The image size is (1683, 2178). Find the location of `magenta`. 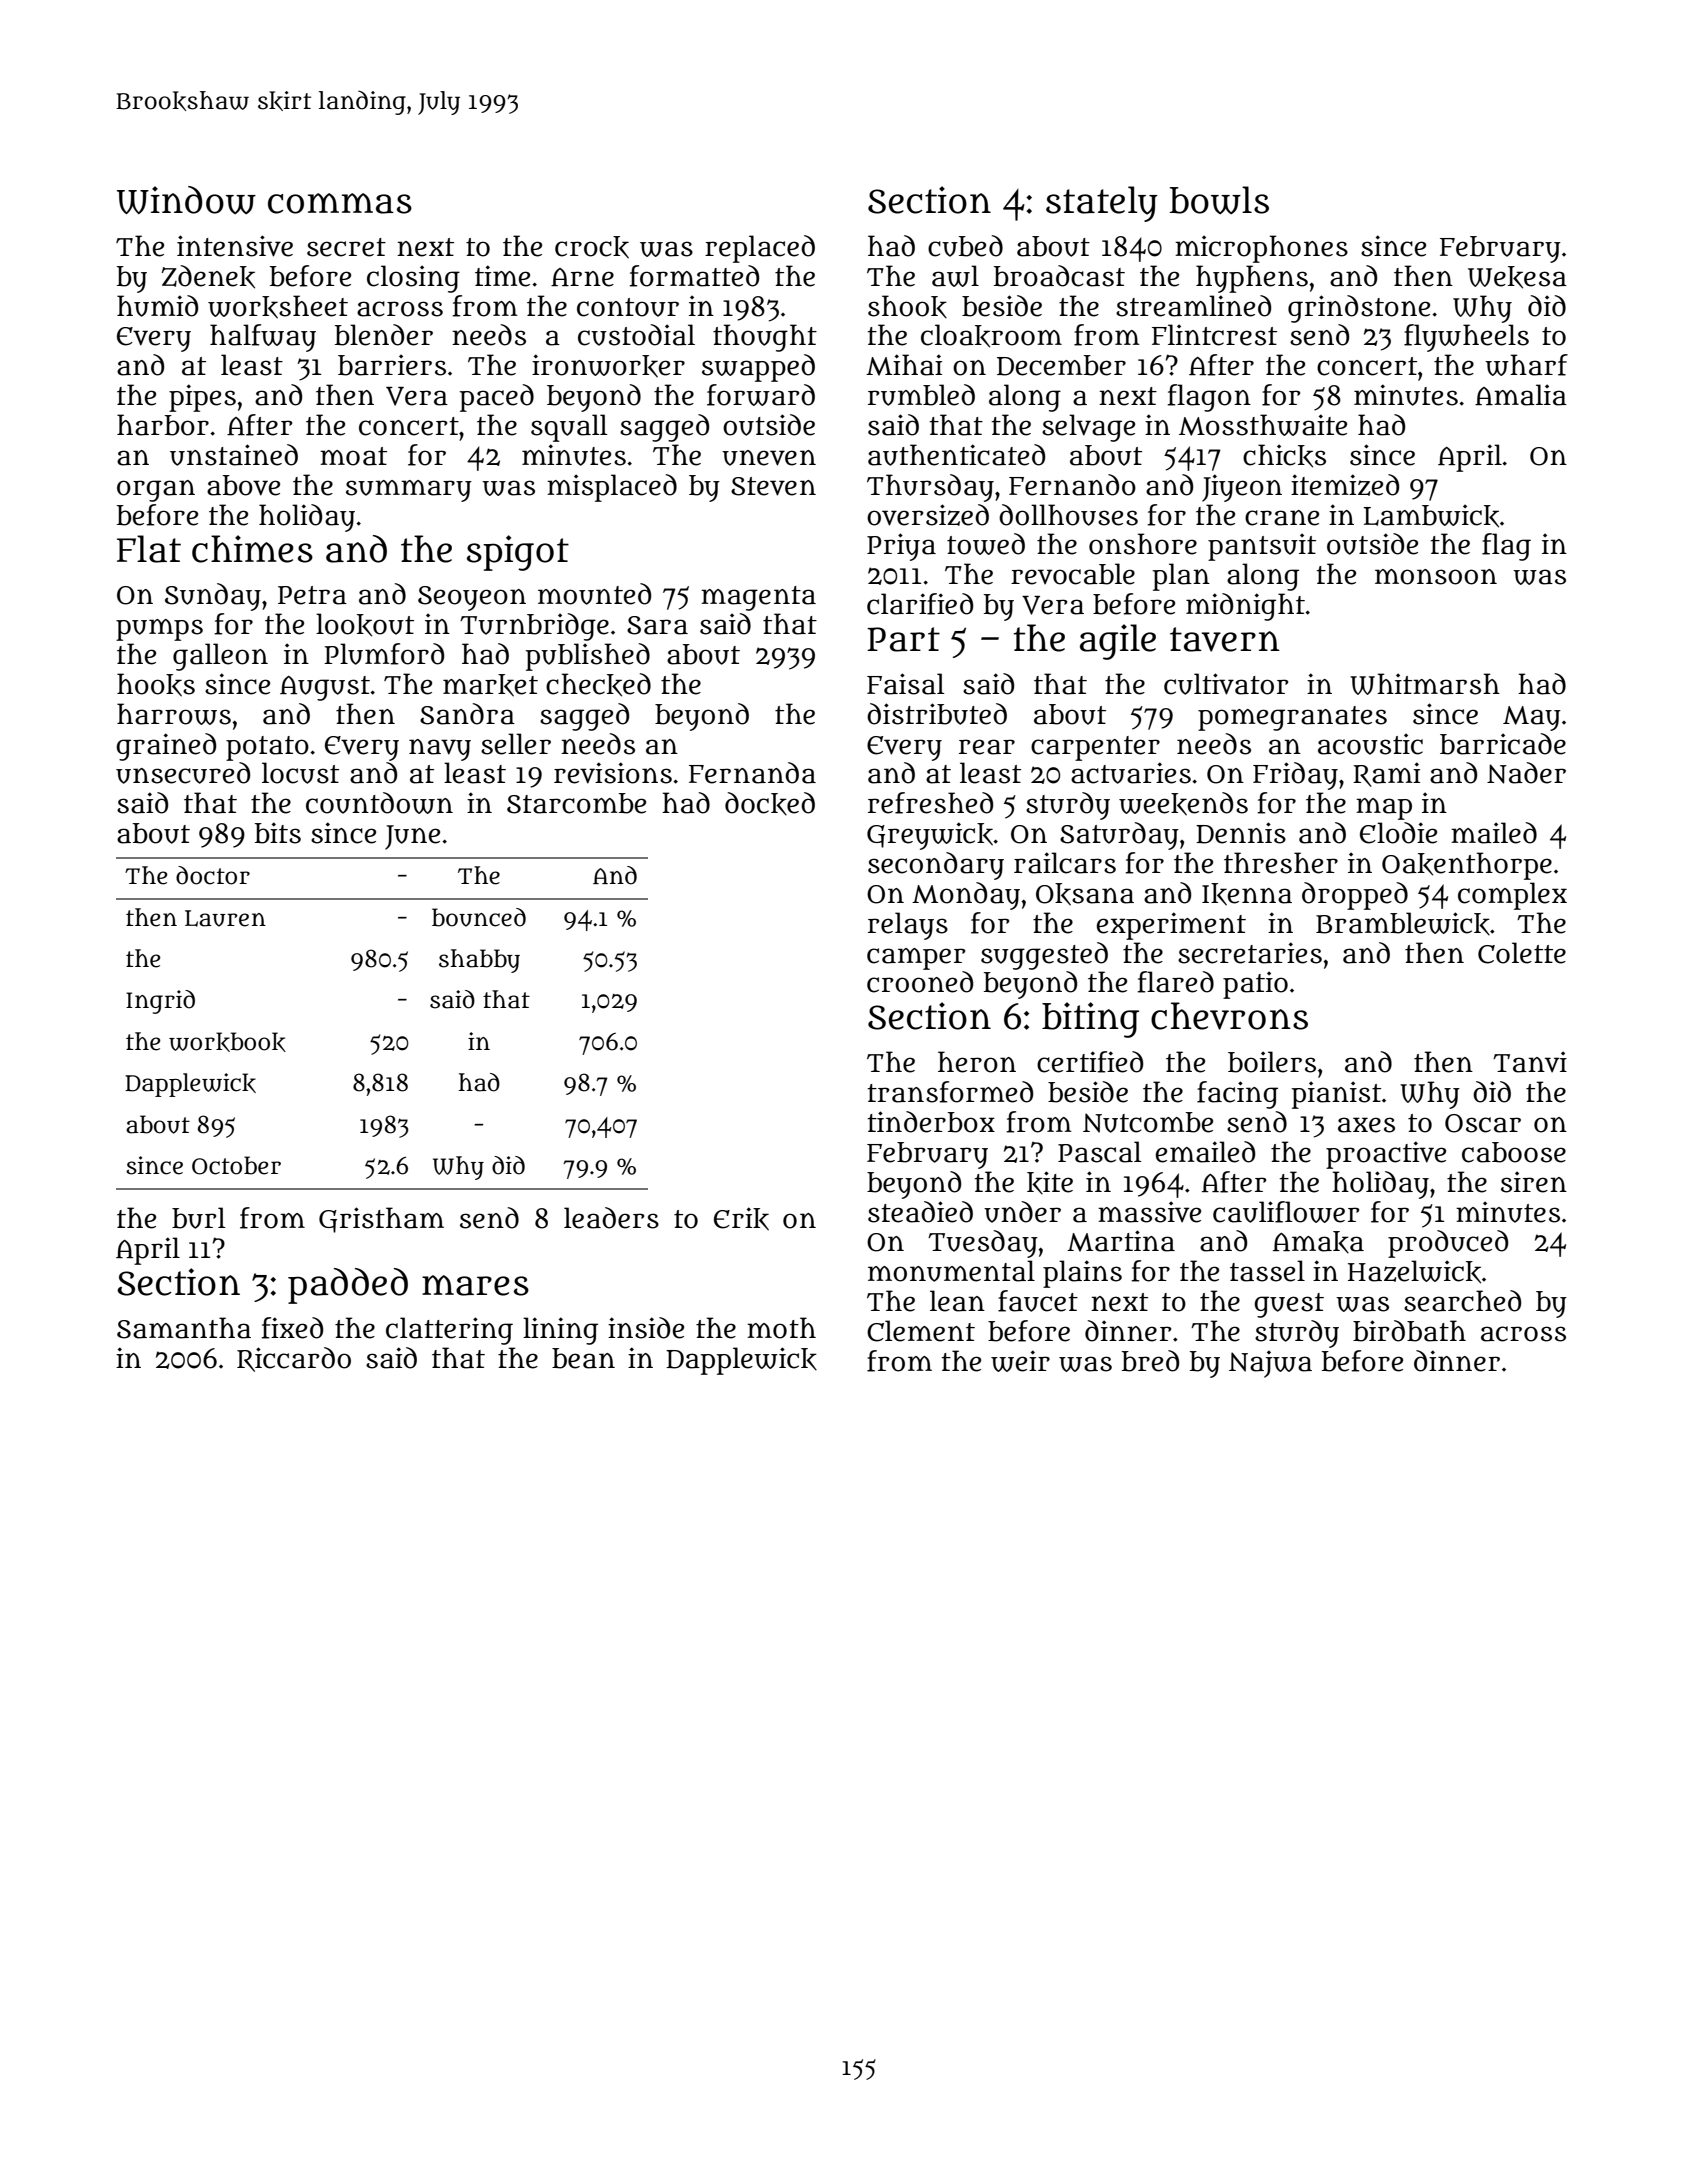

magenta is located at coordinates (758, 598).
